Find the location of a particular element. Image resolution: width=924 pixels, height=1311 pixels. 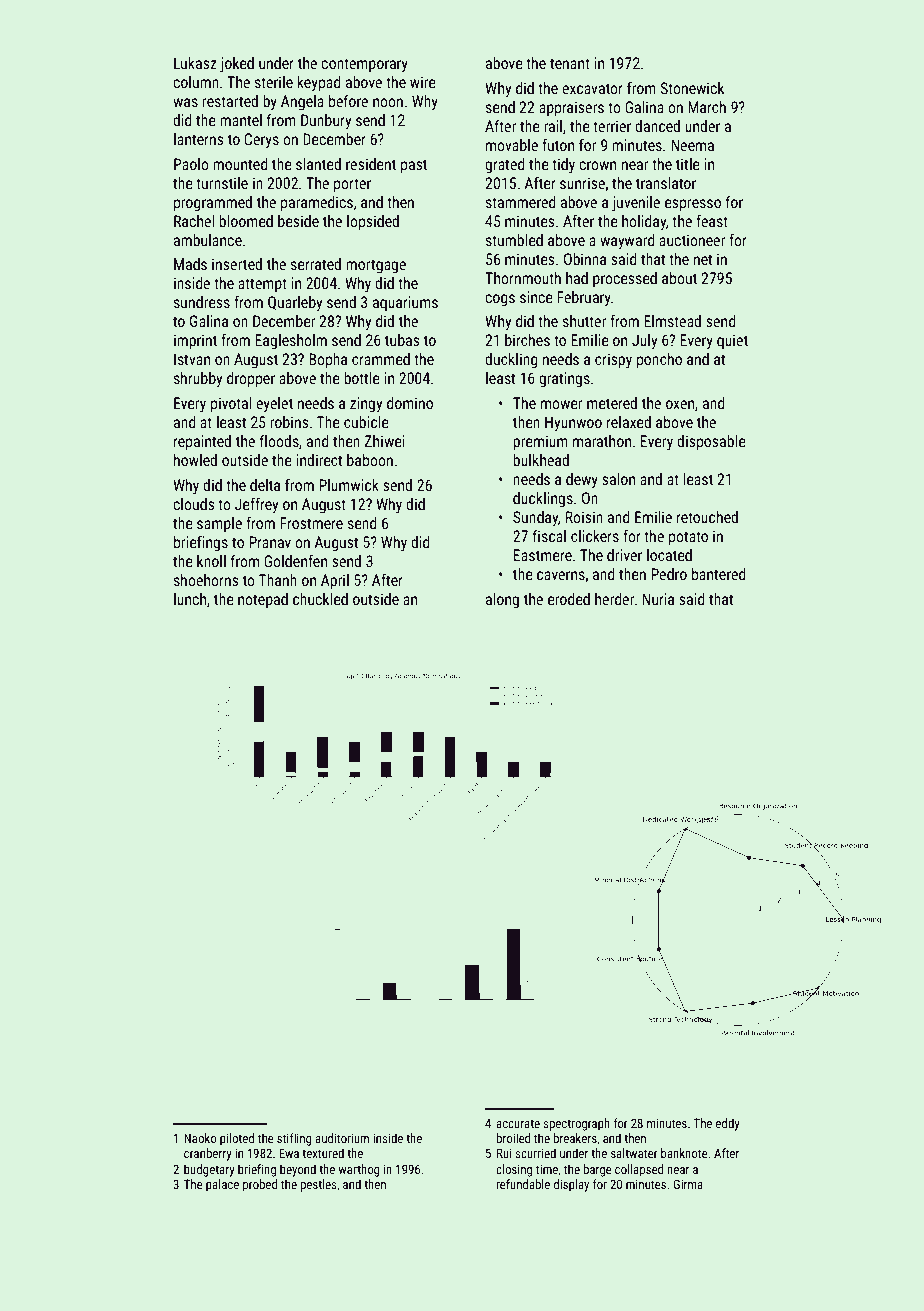

poncho is located at coordinates (659, 360).
